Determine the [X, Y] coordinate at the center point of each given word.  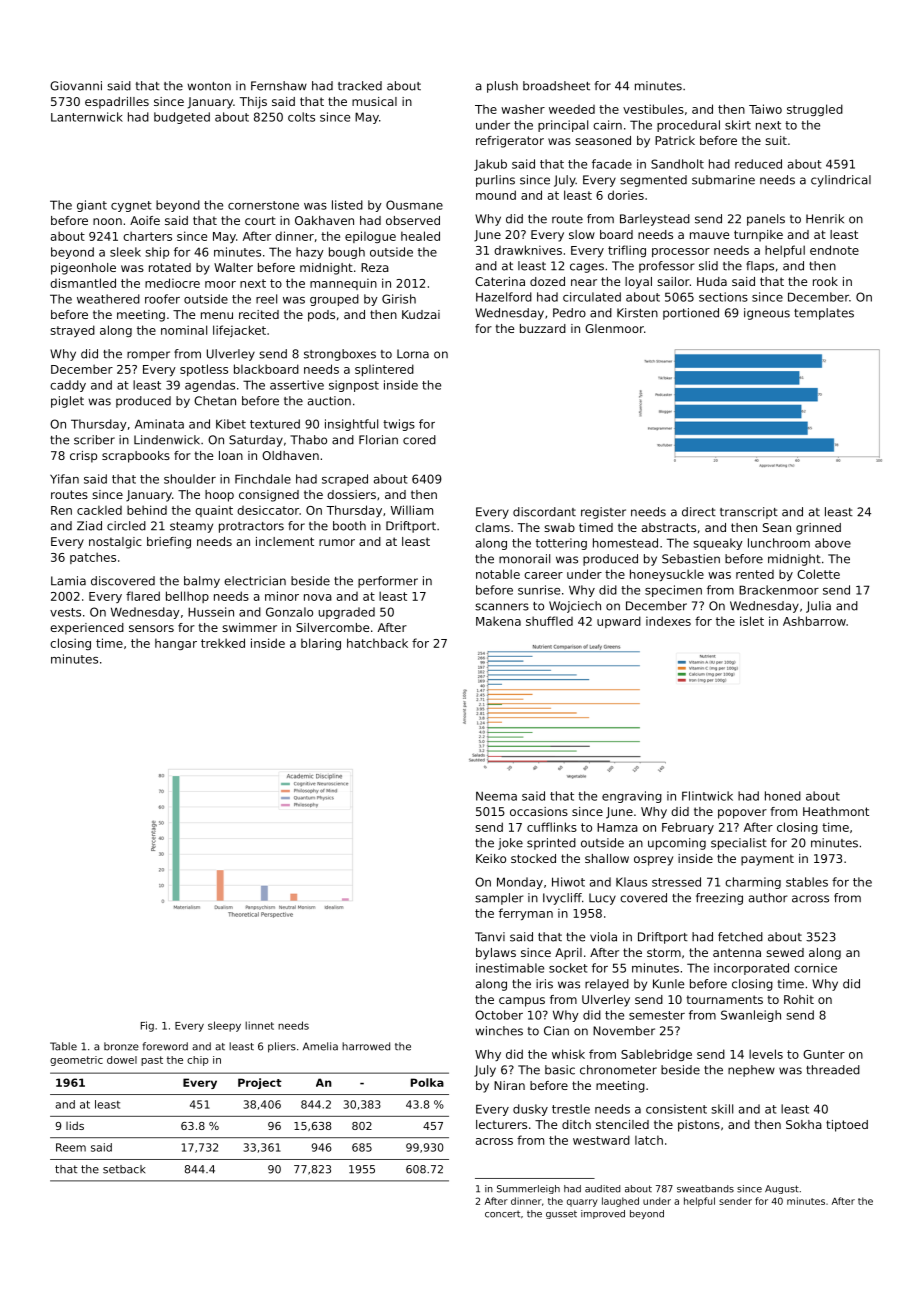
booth [349, 526]
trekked [223, 643]
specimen [673, 591]
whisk [568, 1054]
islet [752, 621]
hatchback [377, 643]
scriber [94, 440]
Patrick [675, 140]
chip [198, 1061]
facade [612, 164]
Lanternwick [87, 117]
